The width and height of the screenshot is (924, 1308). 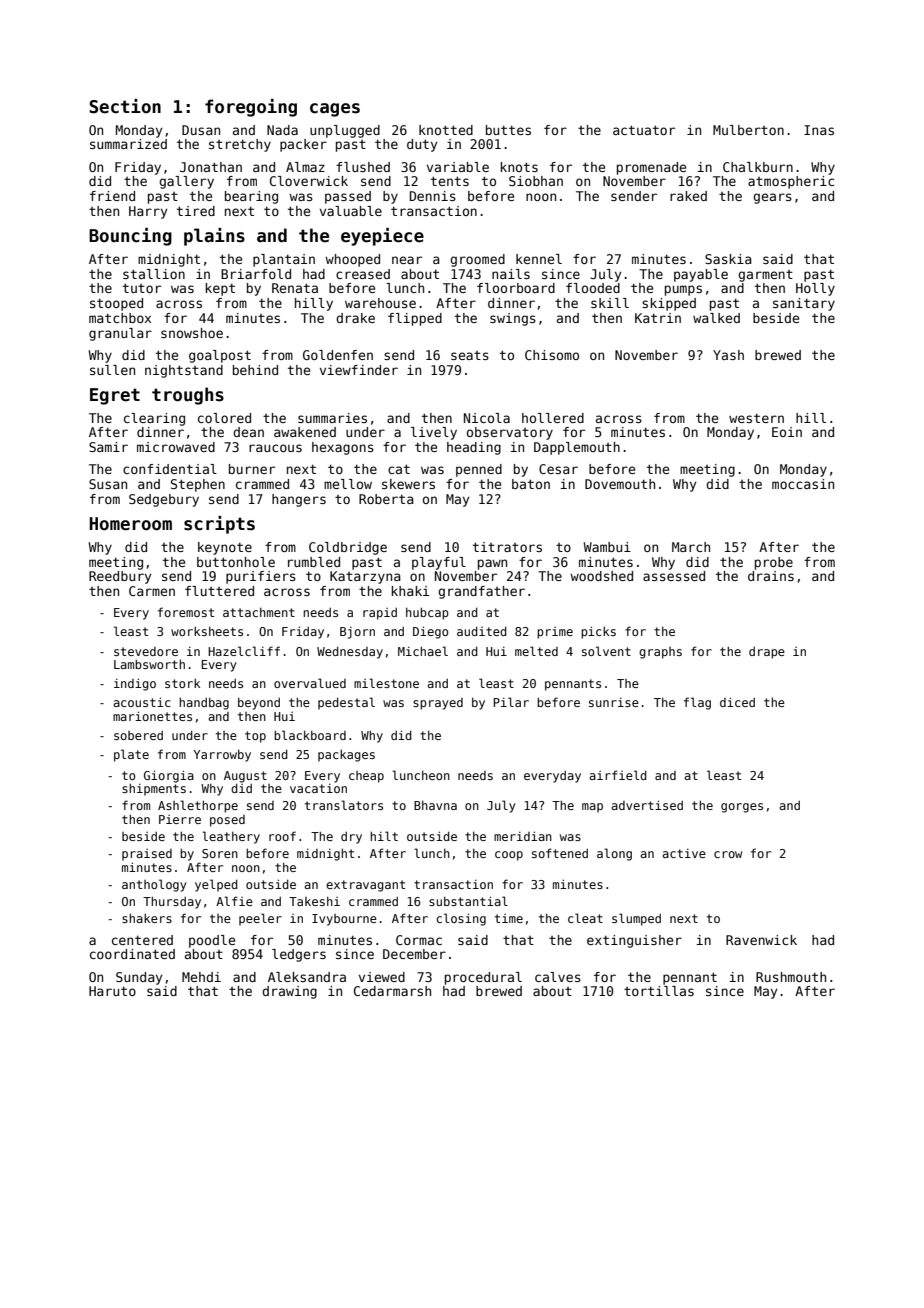 I want to click on plate, so click(x=131, y=755).
